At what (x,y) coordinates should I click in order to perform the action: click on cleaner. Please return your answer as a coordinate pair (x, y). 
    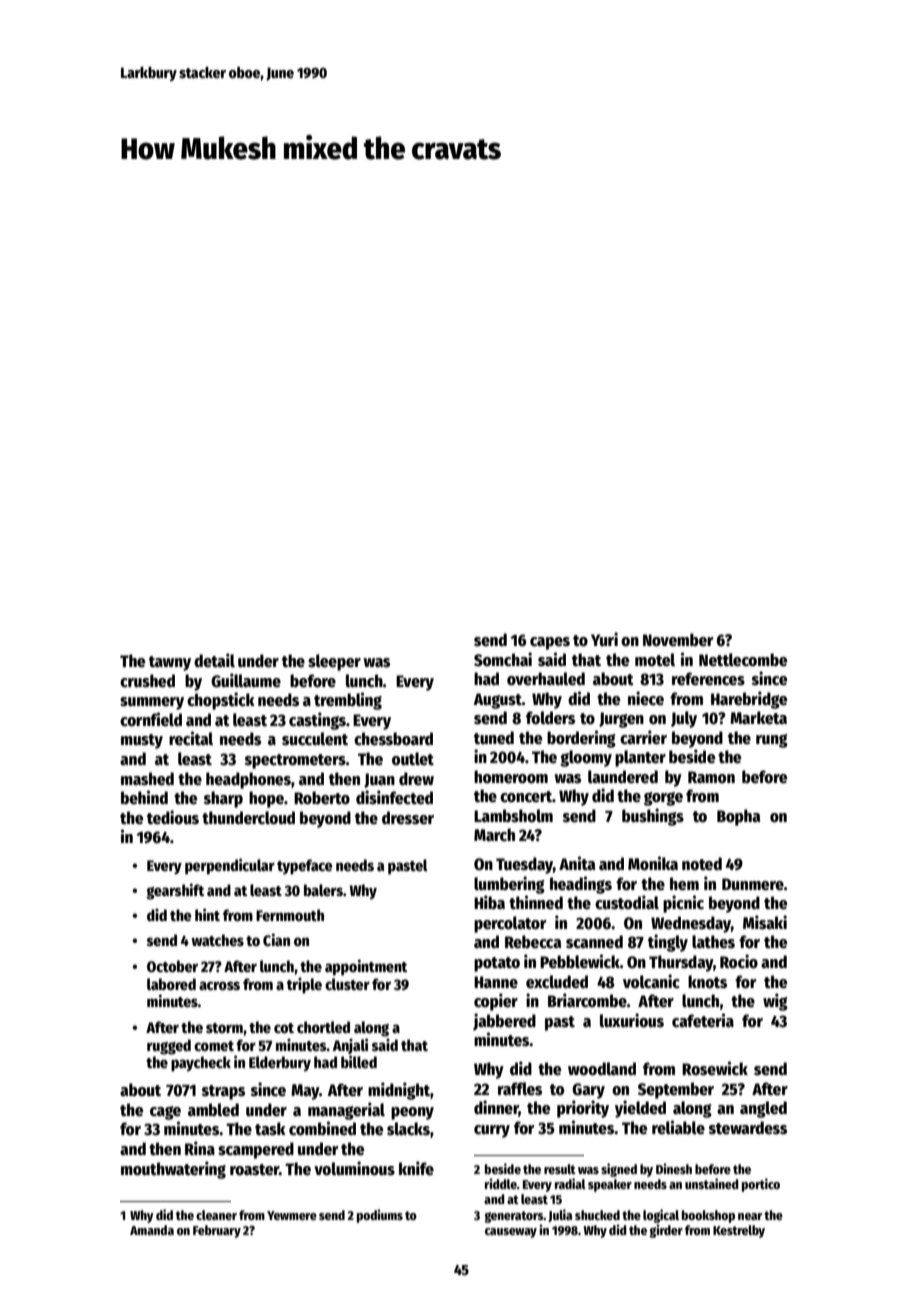
    Looking at the image, I should click on (216, 1215).
